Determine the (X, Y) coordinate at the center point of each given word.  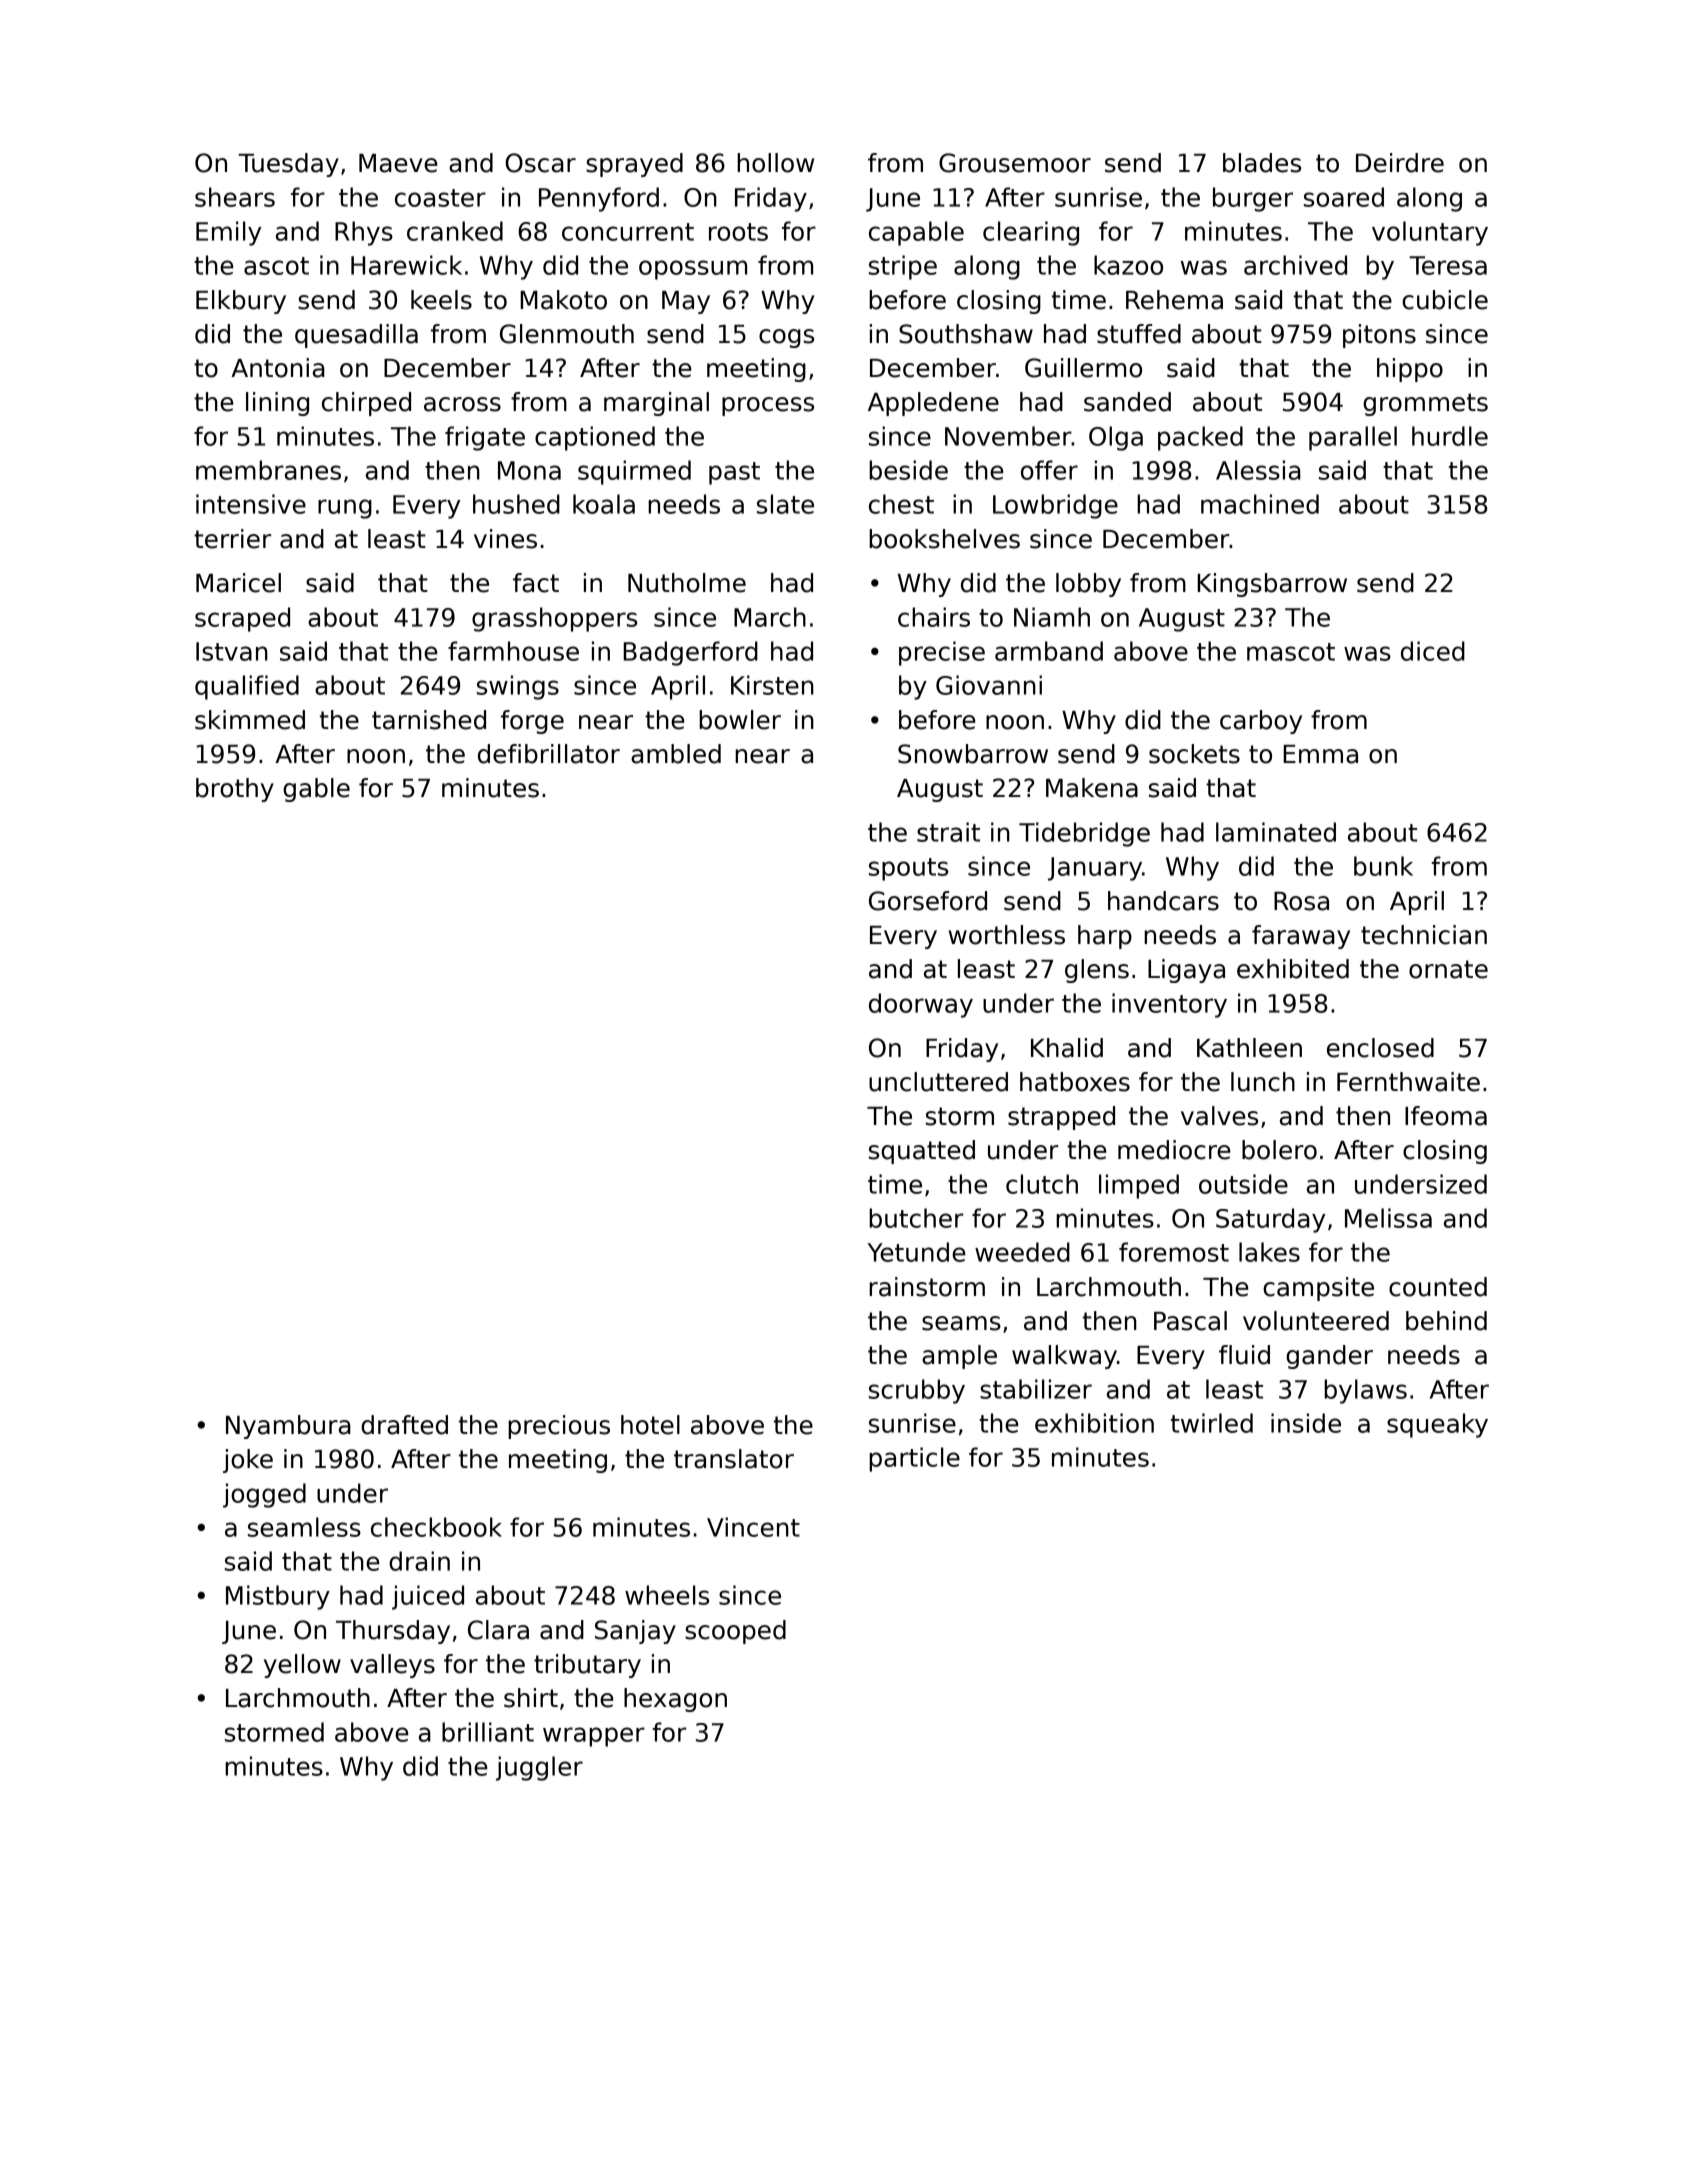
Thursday (393, 1632)
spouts (908, 869)
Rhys (364, 233)
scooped (735, 1632)
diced (1433, 651)
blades (1262, 163)
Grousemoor (1015, 163)
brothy (235, 790)
